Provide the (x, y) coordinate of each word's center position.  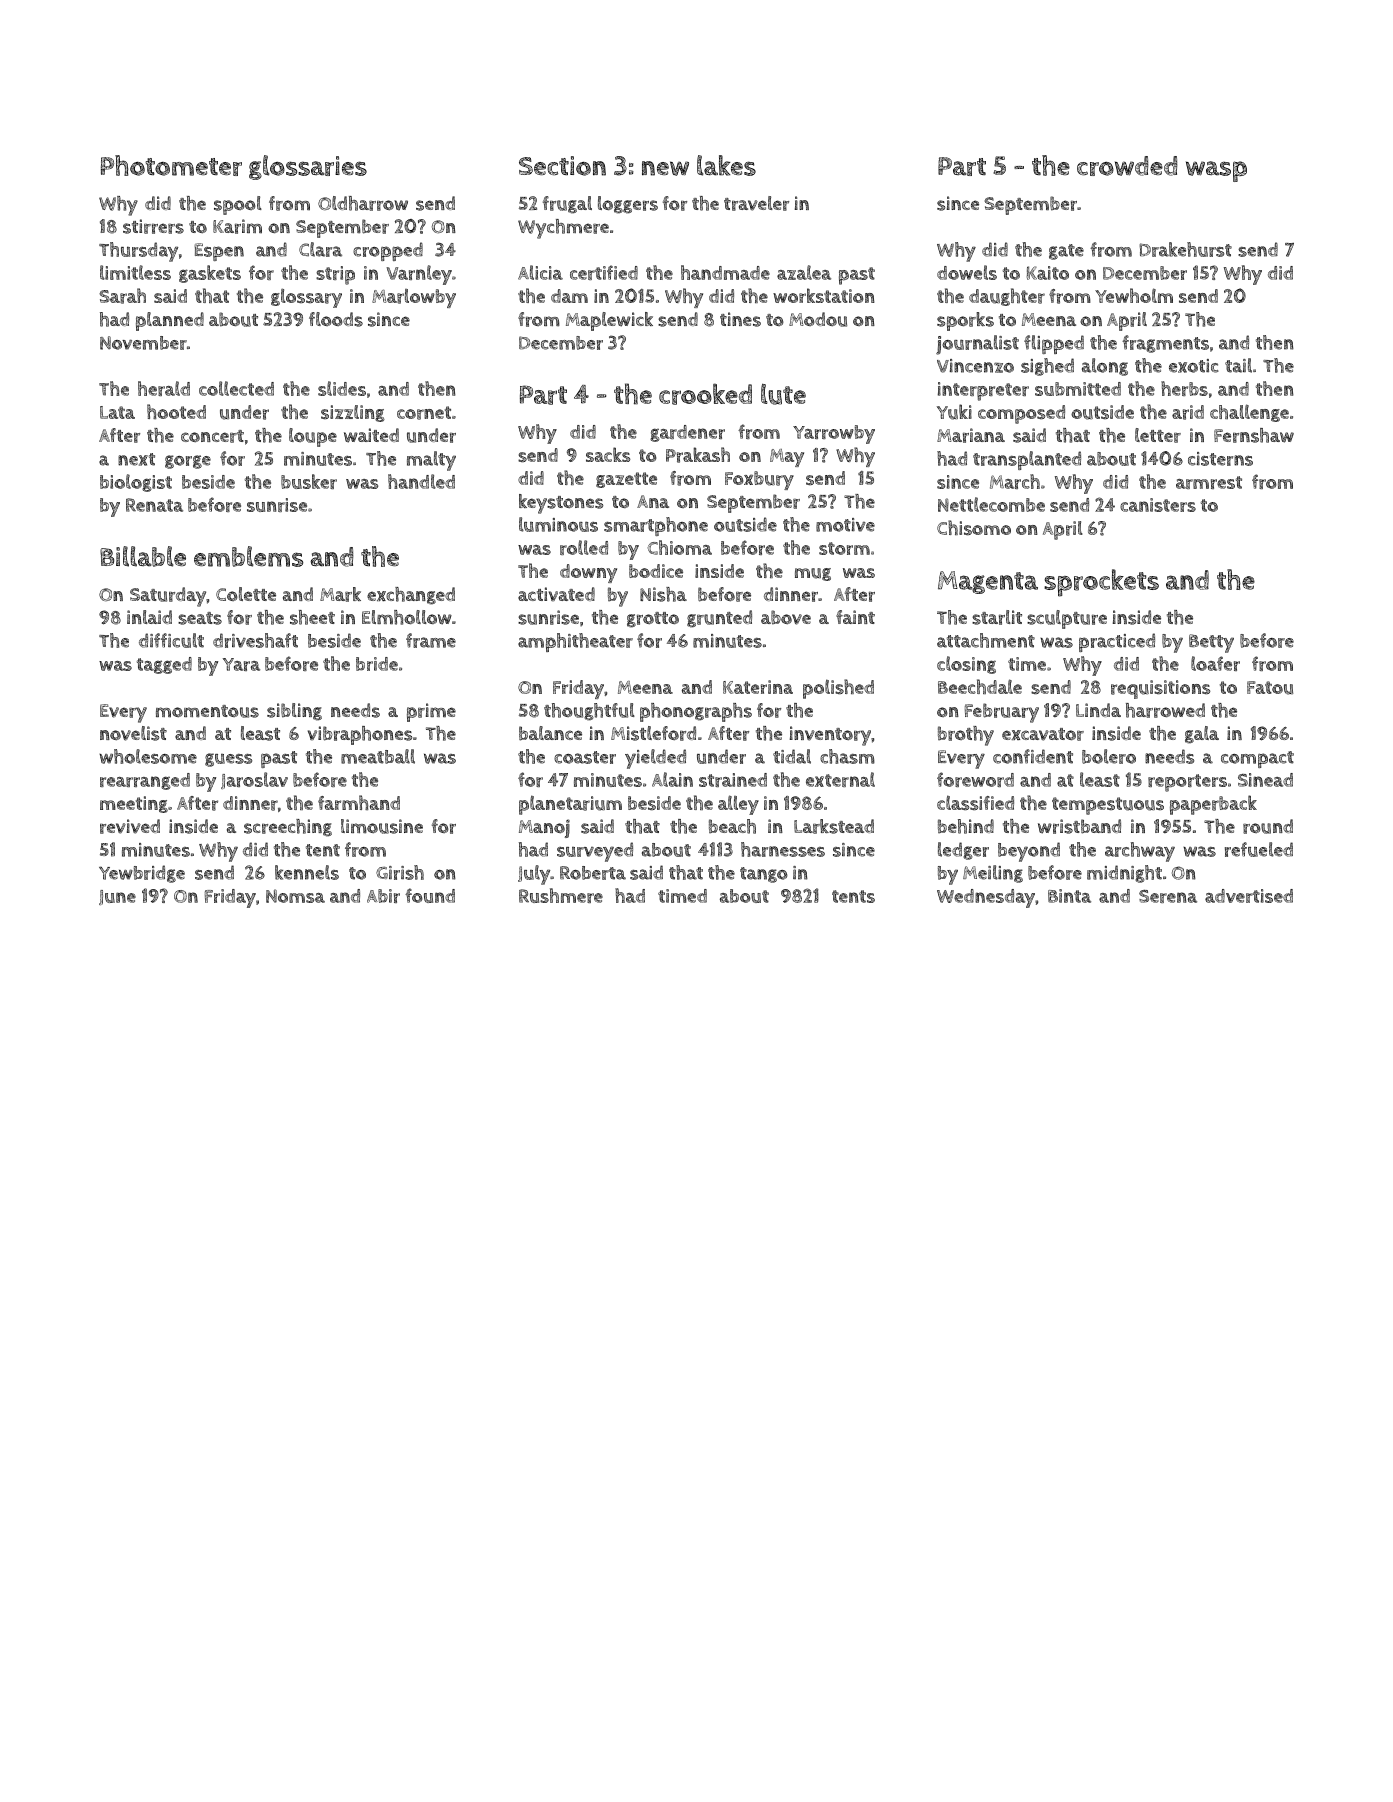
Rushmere (561, 895)
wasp (1216, 171)
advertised (1249, 896)
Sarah (122, 296)
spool (238, 205)
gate (1066, 252)
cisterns (1220, 459)
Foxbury (759, 480)
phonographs (696, 712)
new (665, 168)
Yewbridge (142, 874)
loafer (1215, 663)
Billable (143, 556)
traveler (756, 203)
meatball (378, 756)
